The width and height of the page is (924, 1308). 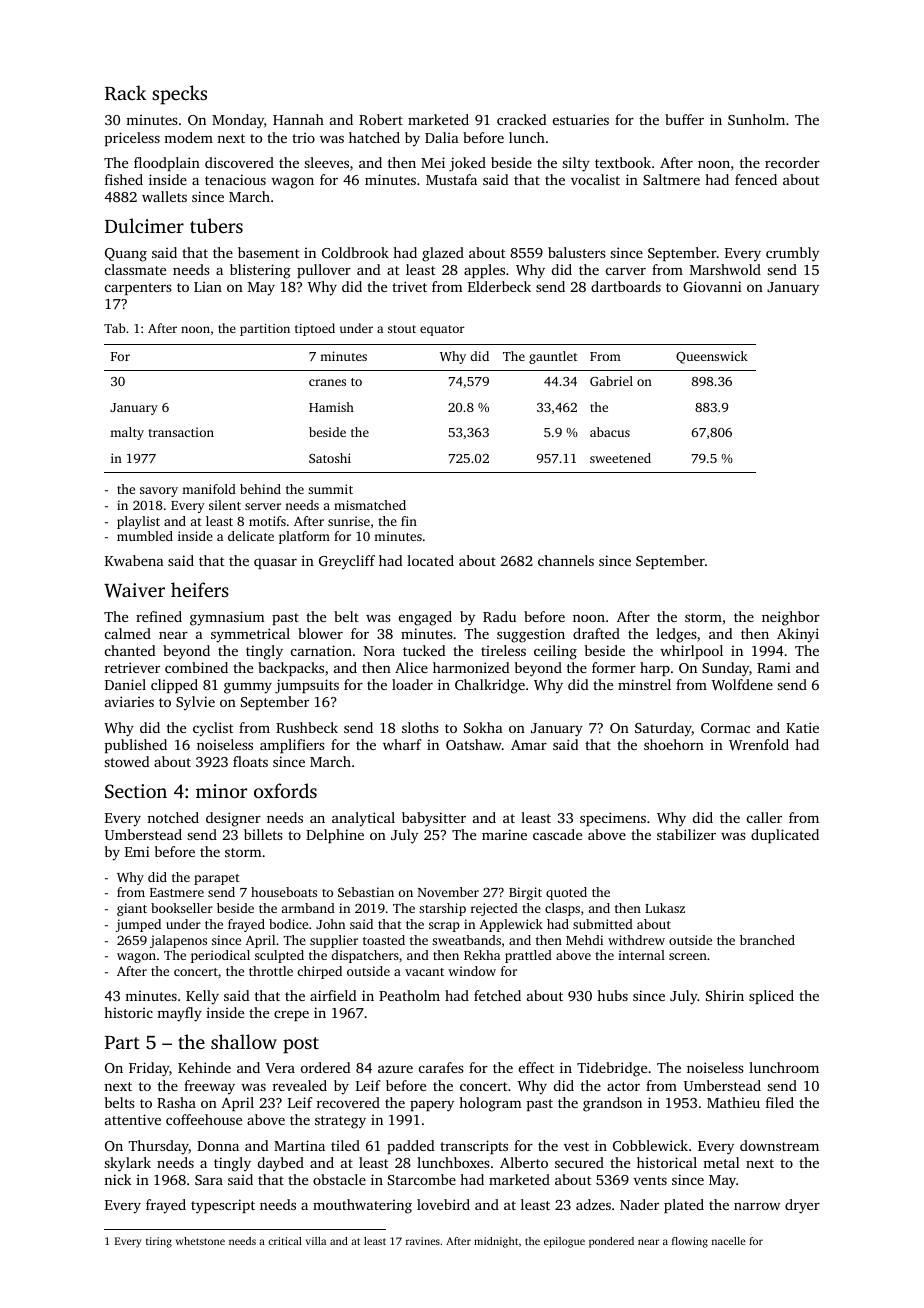 I want to click on calmed, so click(x=128, y=633).
